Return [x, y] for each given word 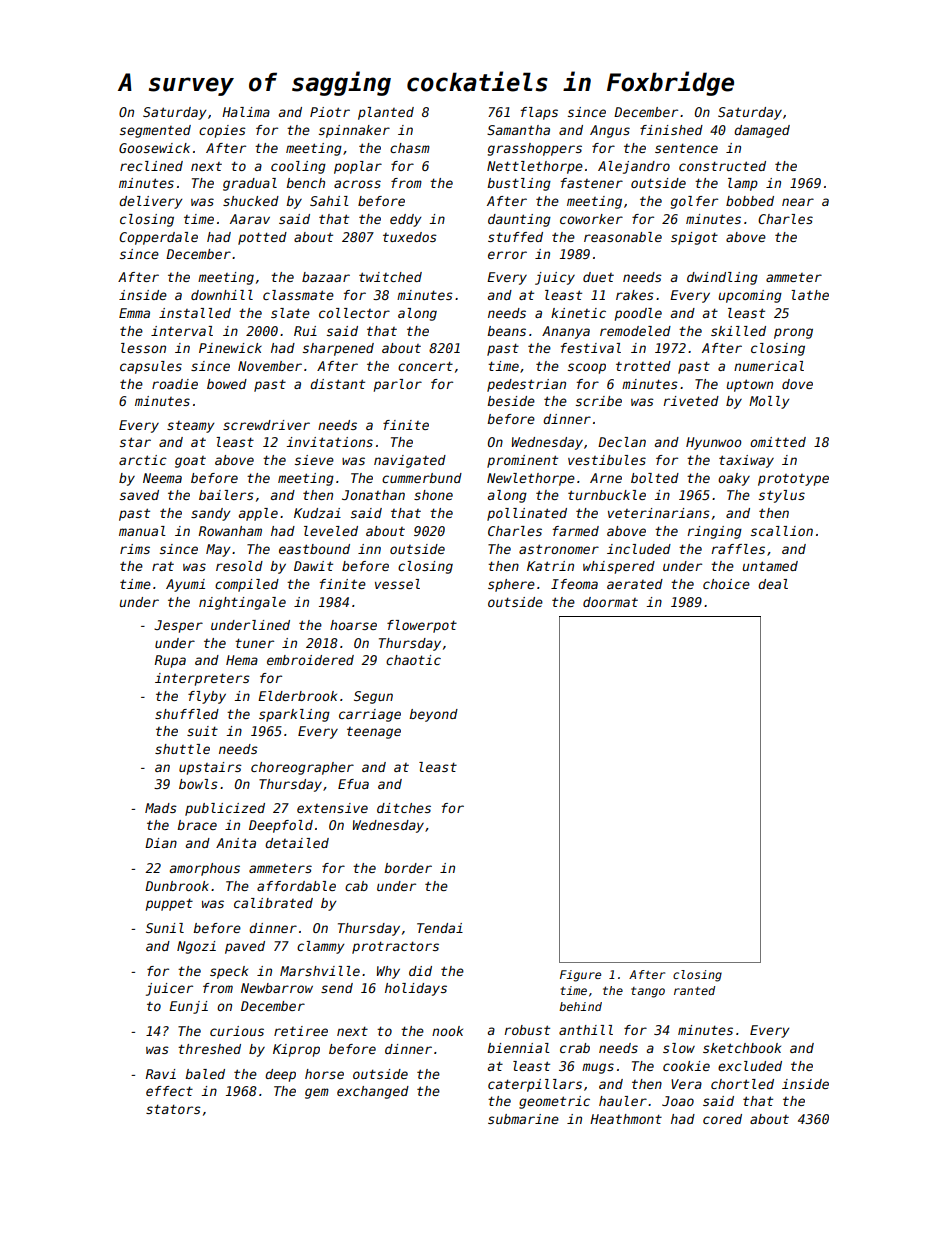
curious [237, 1031]
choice [726, 584]
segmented [155, 131]
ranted [694, 990]
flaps [539, 113]
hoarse [353, 625]
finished [671, 130]
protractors [395, 947]
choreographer [302, 768]
